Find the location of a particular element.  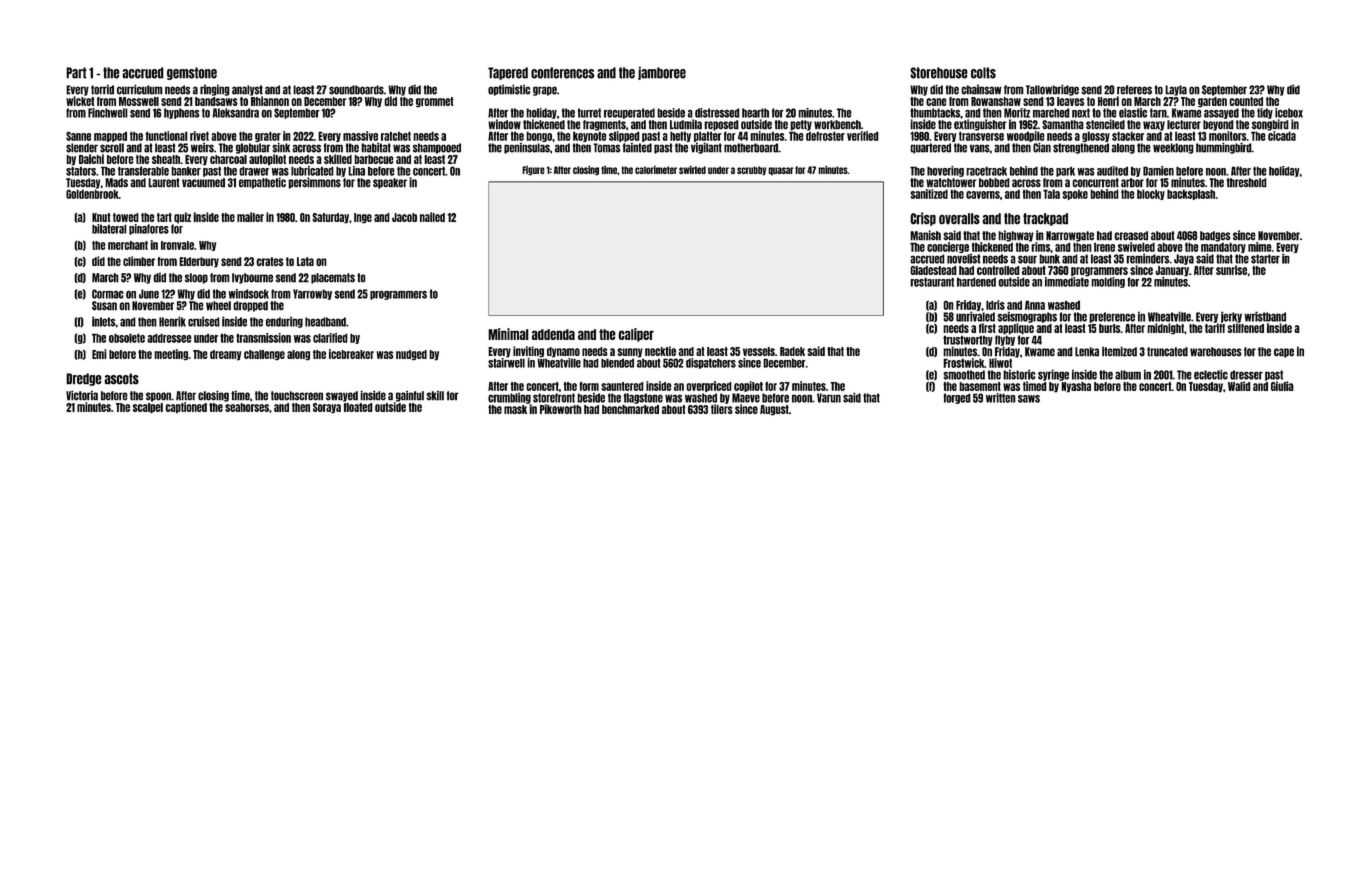

Narrowgate is located at coordinates (1070, 236).
